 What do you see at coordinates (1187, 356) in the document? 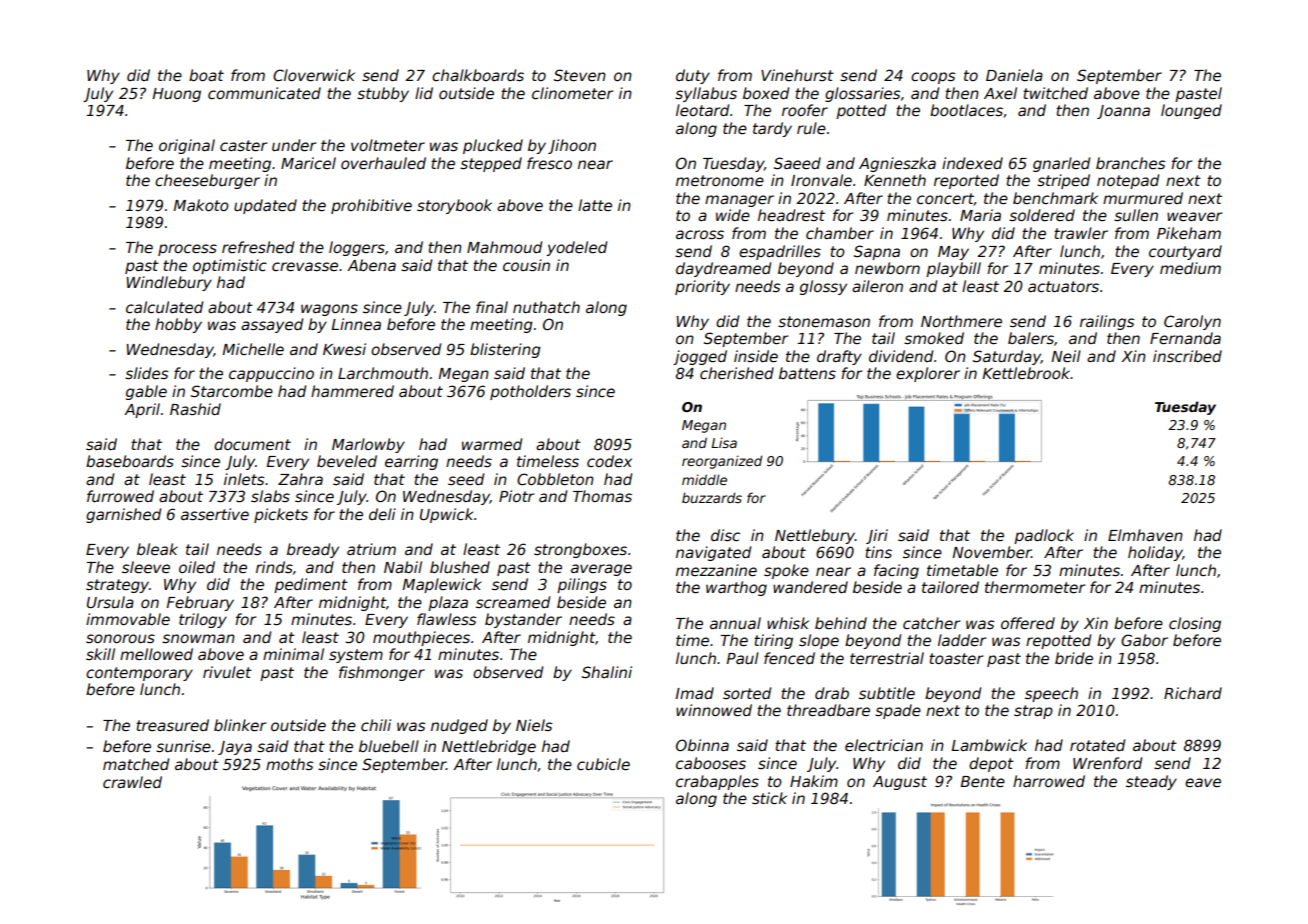
I see `inscribed` at bounding box center [1187, 356].
